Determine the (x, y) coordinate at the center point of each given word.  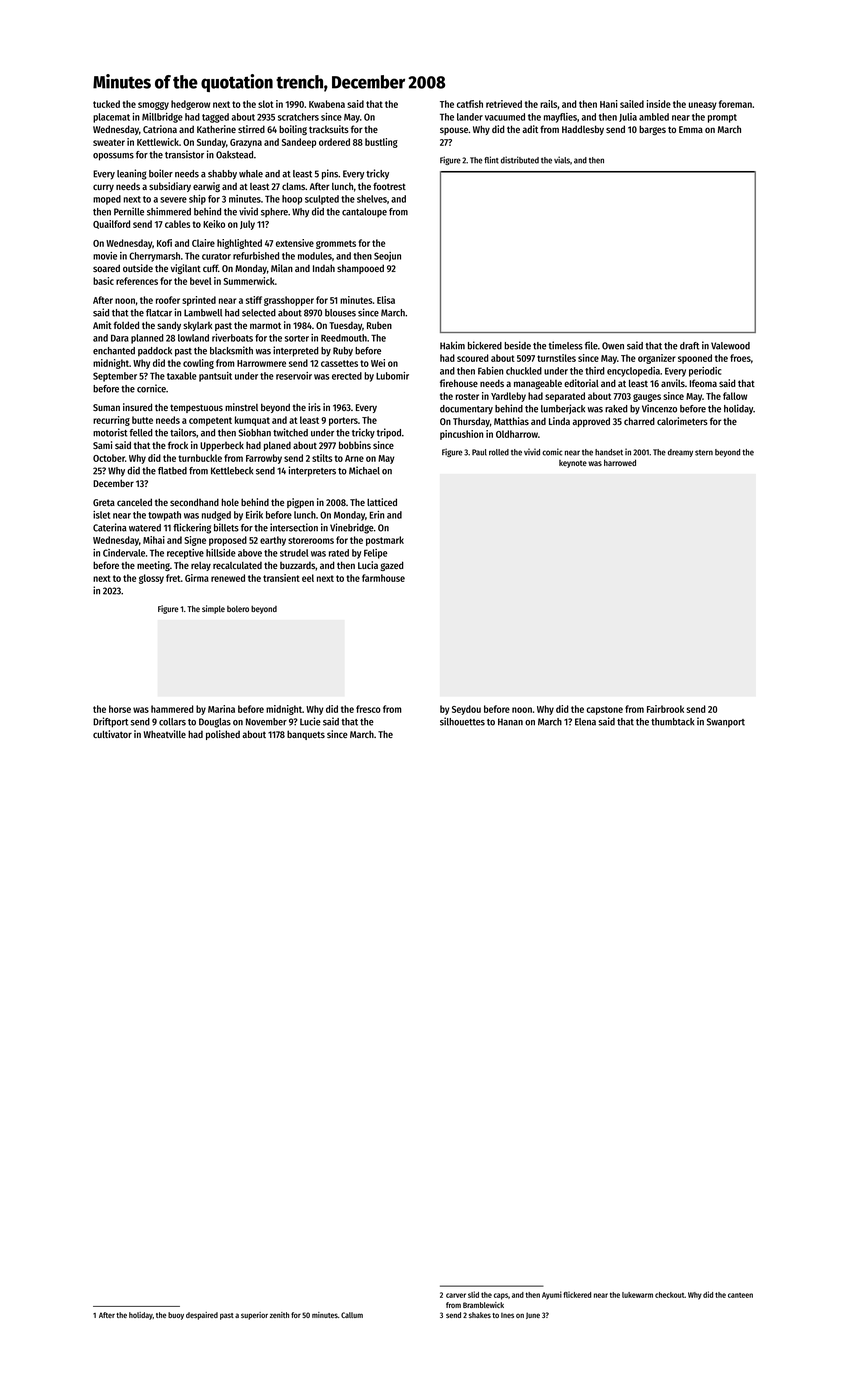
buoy (176, 1316)
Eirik (254, 515)
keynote (573, 464)
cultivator (112, 734)
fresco (368, 709)
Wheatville (165, 734)
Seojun (387, 257)
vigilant (185, 269)
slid (473, 1294)
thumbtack (673, 722)
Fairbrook (665, 709)
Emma (691, 129)
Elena (585, 722)
